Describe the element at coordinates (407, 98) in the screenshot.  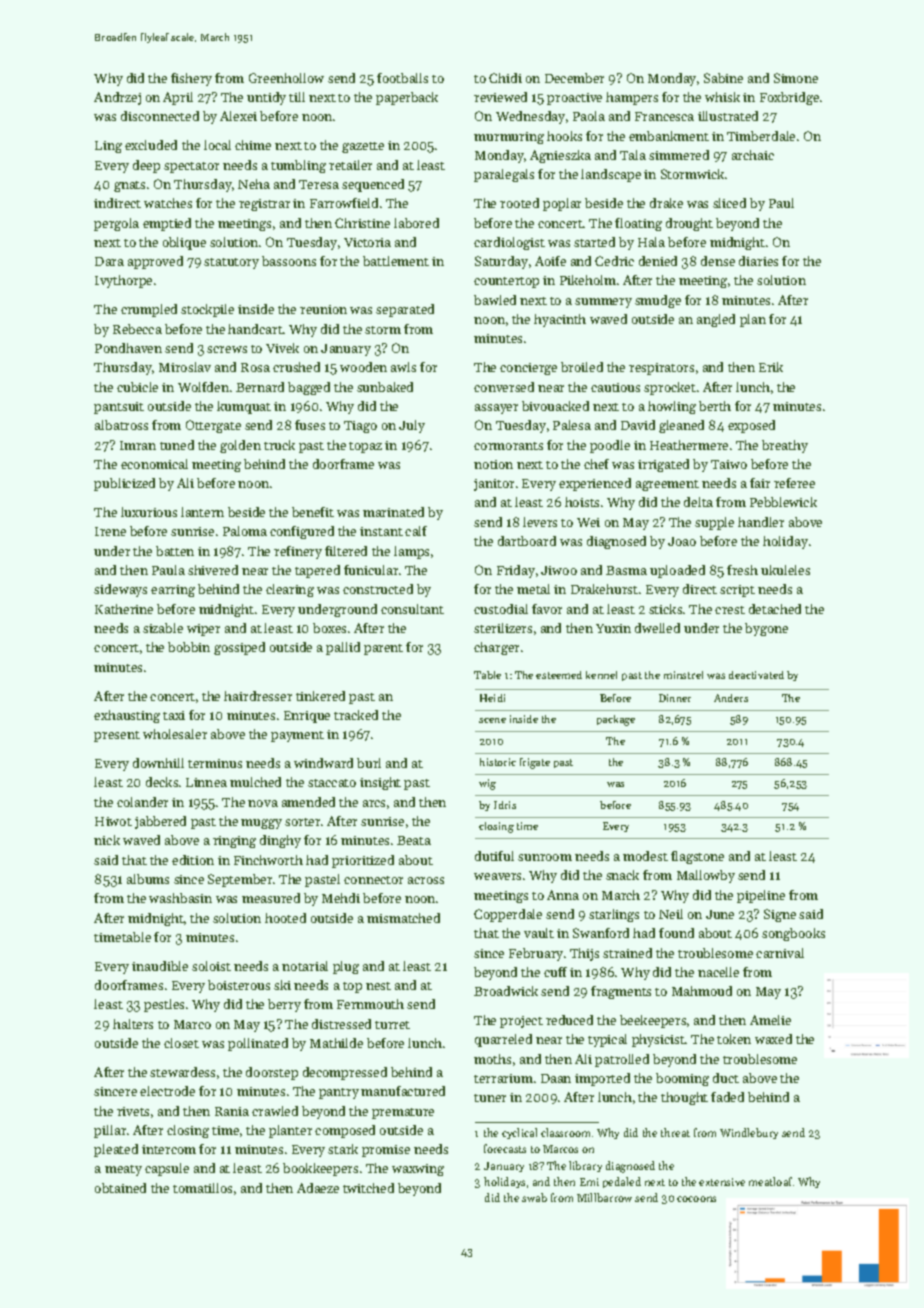
I see `paperback` at that location.
